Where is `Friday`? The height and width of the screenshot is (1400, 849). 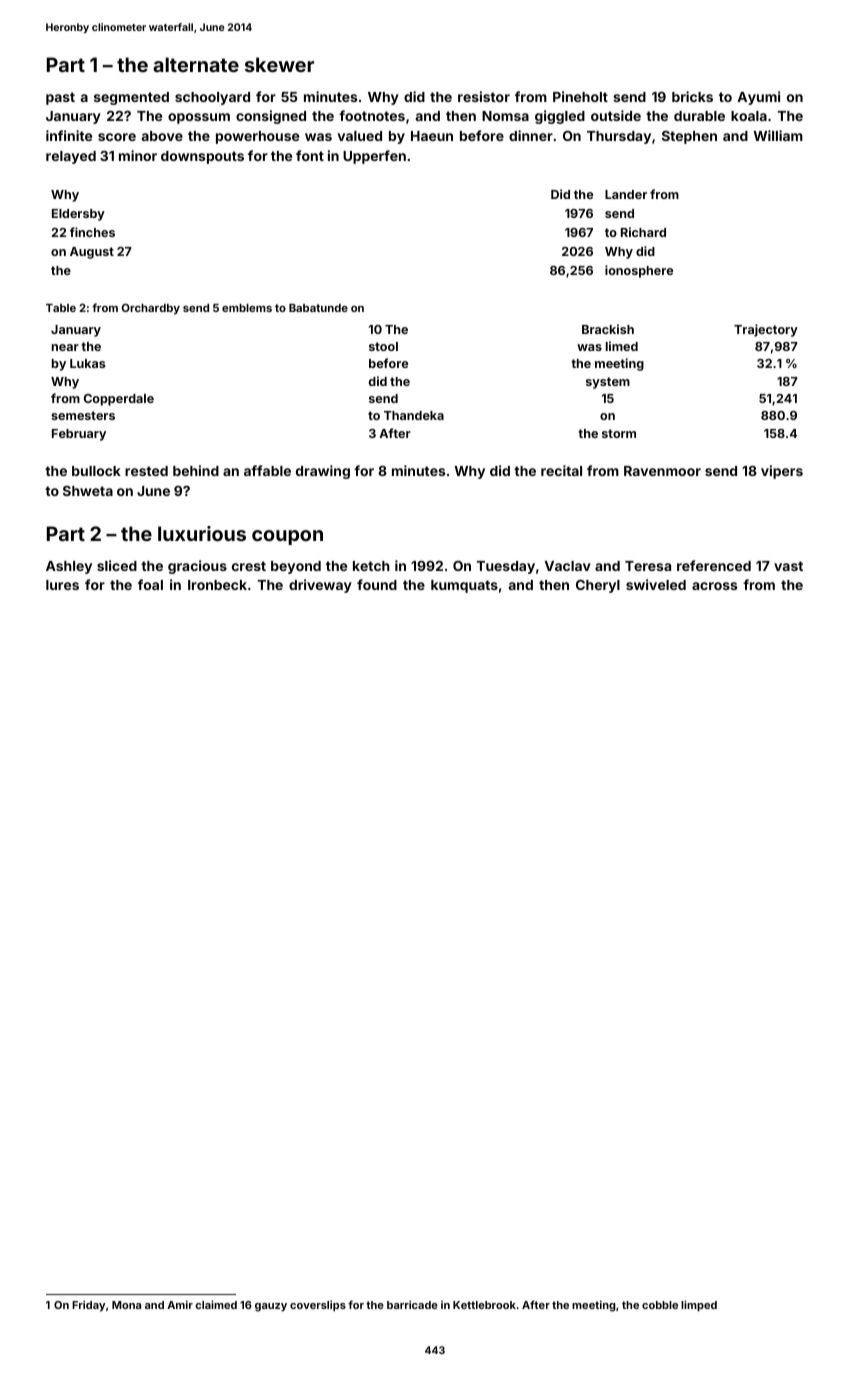
Friday is located at coordinates (88, 1306).
